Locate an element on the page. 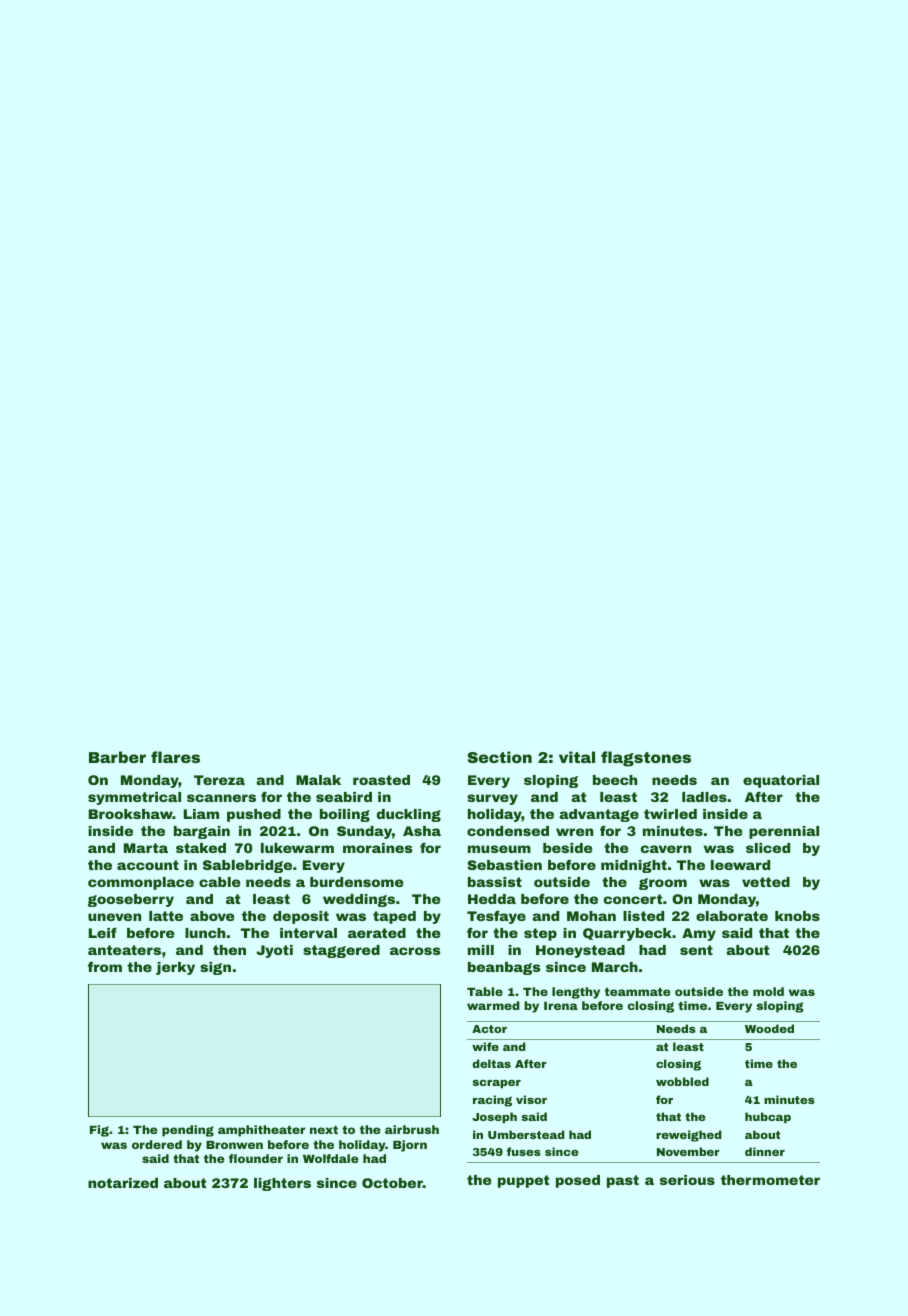 This page has width=908, height=1316. knobs is located at coordinates (797, 916).
